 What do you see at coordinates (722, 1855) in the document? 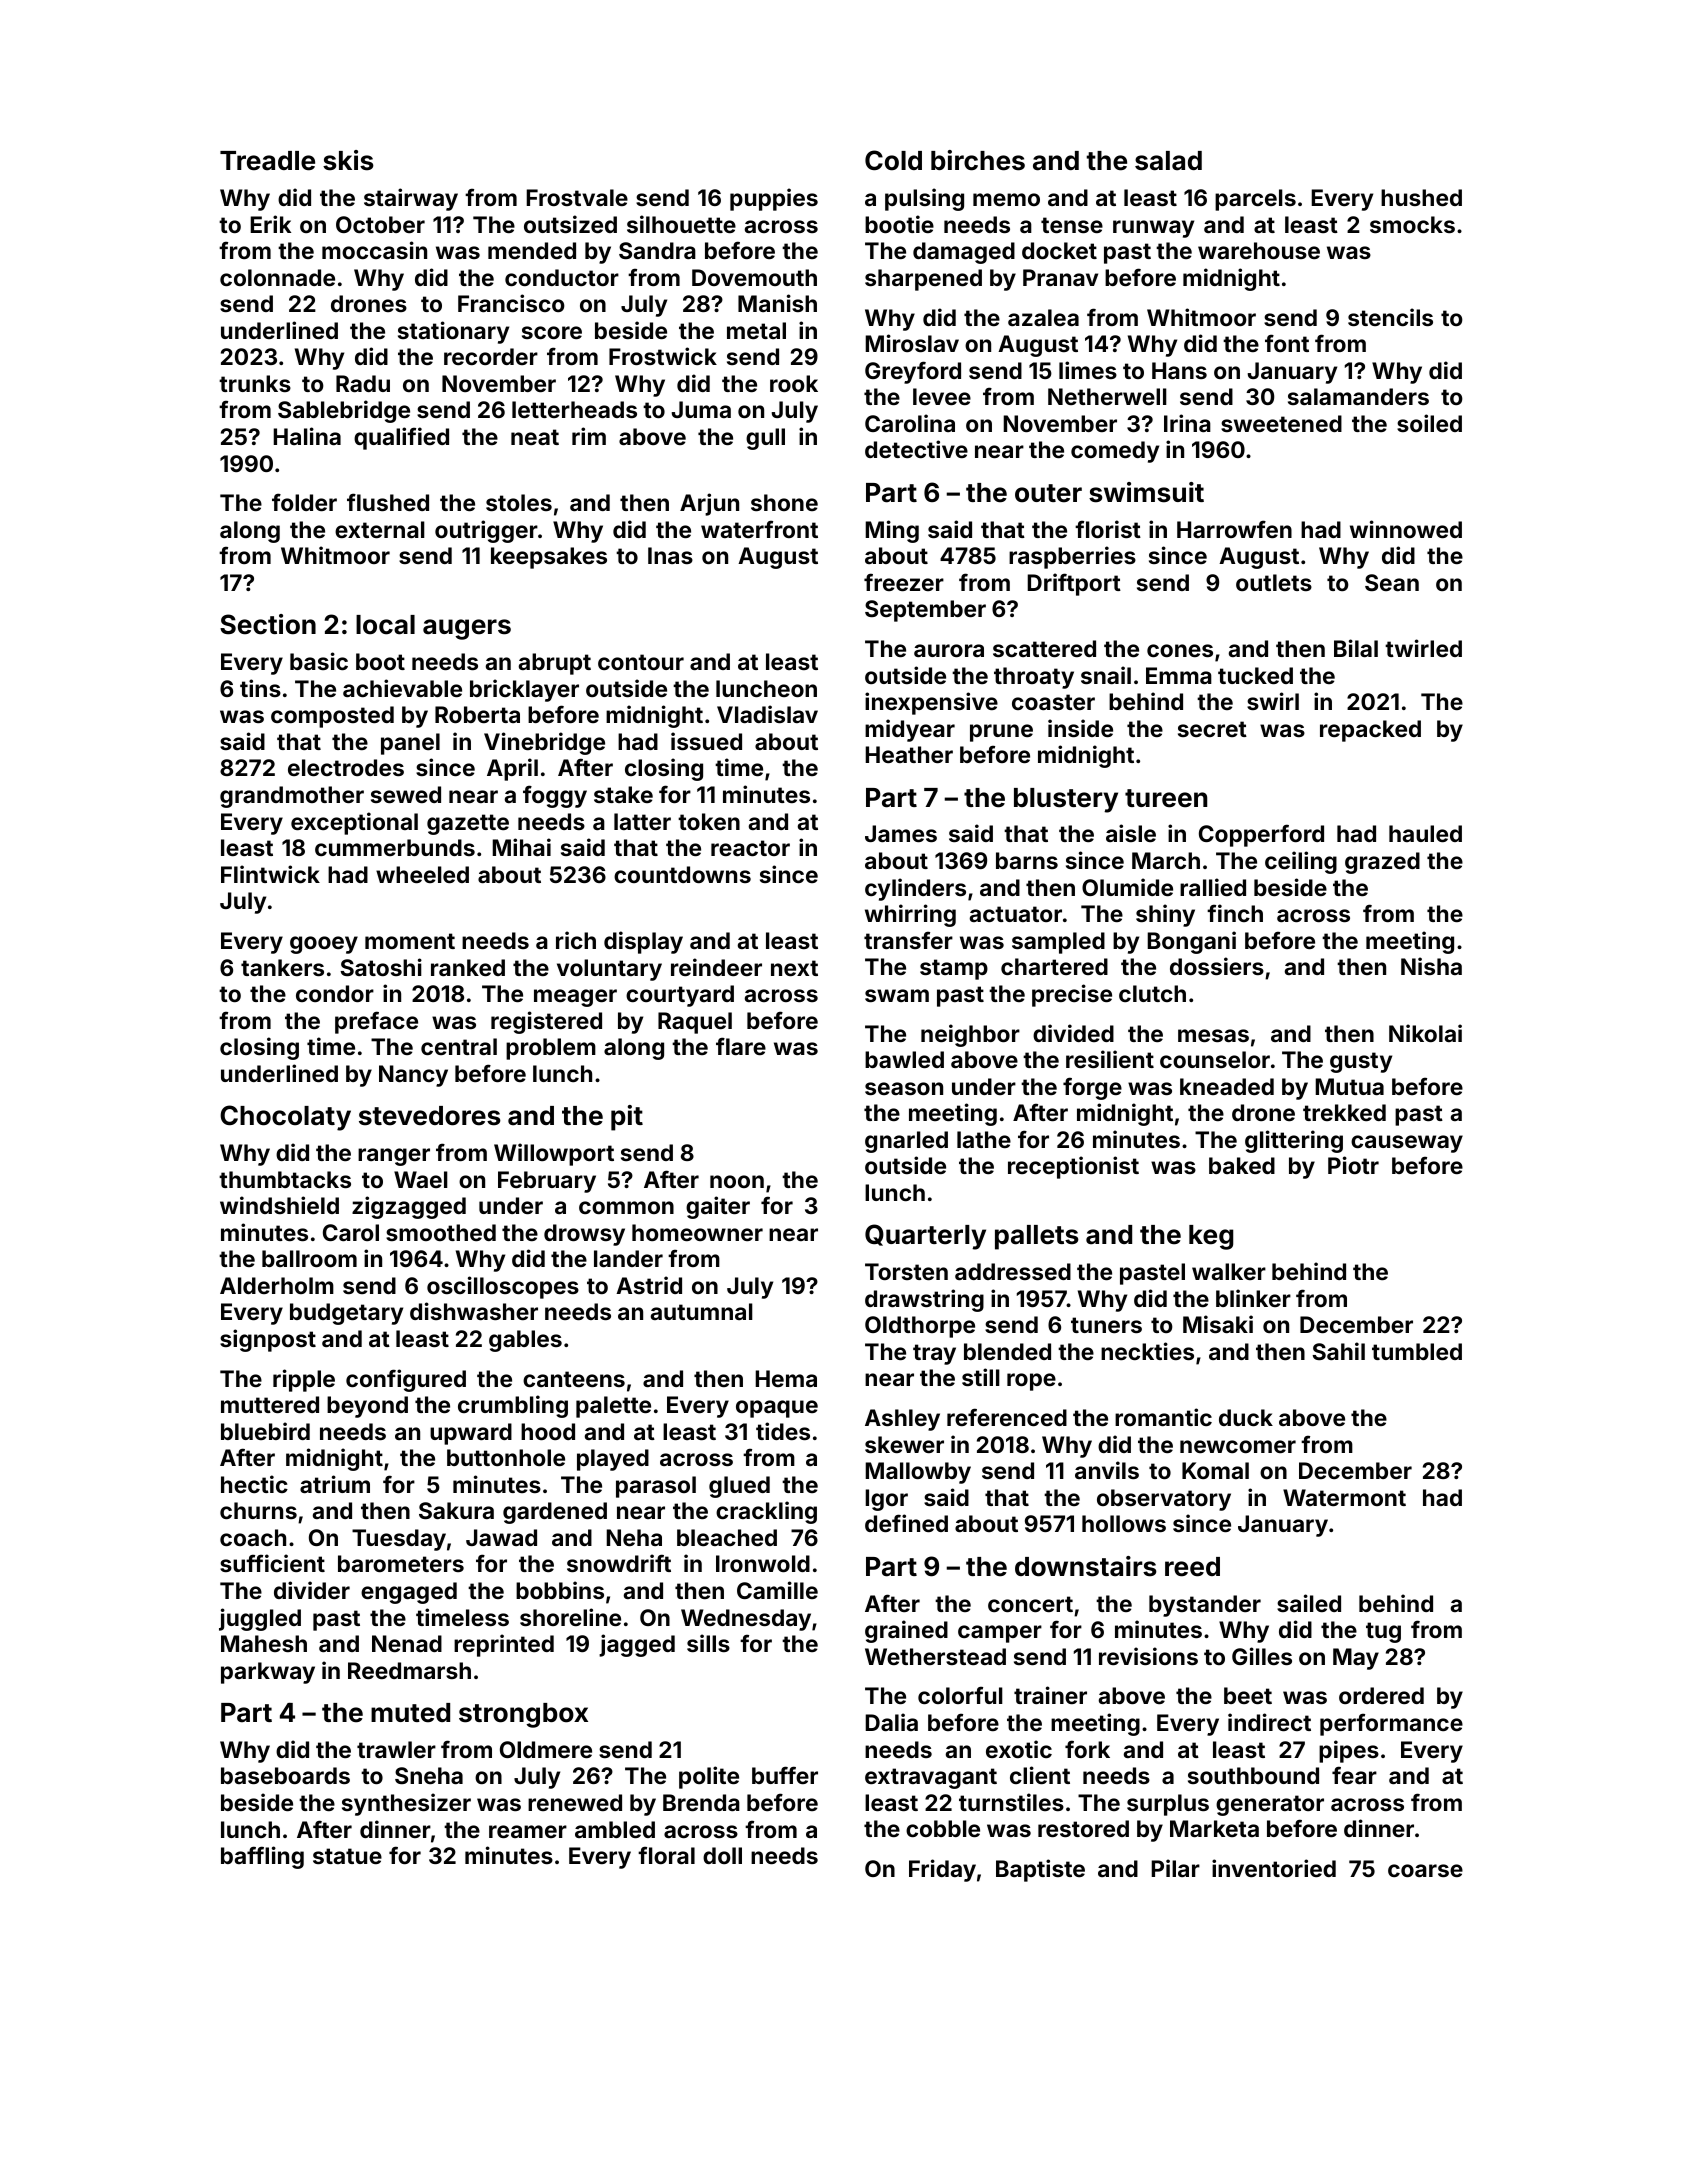
I see `doll` at bounding box center [722, 1855].
